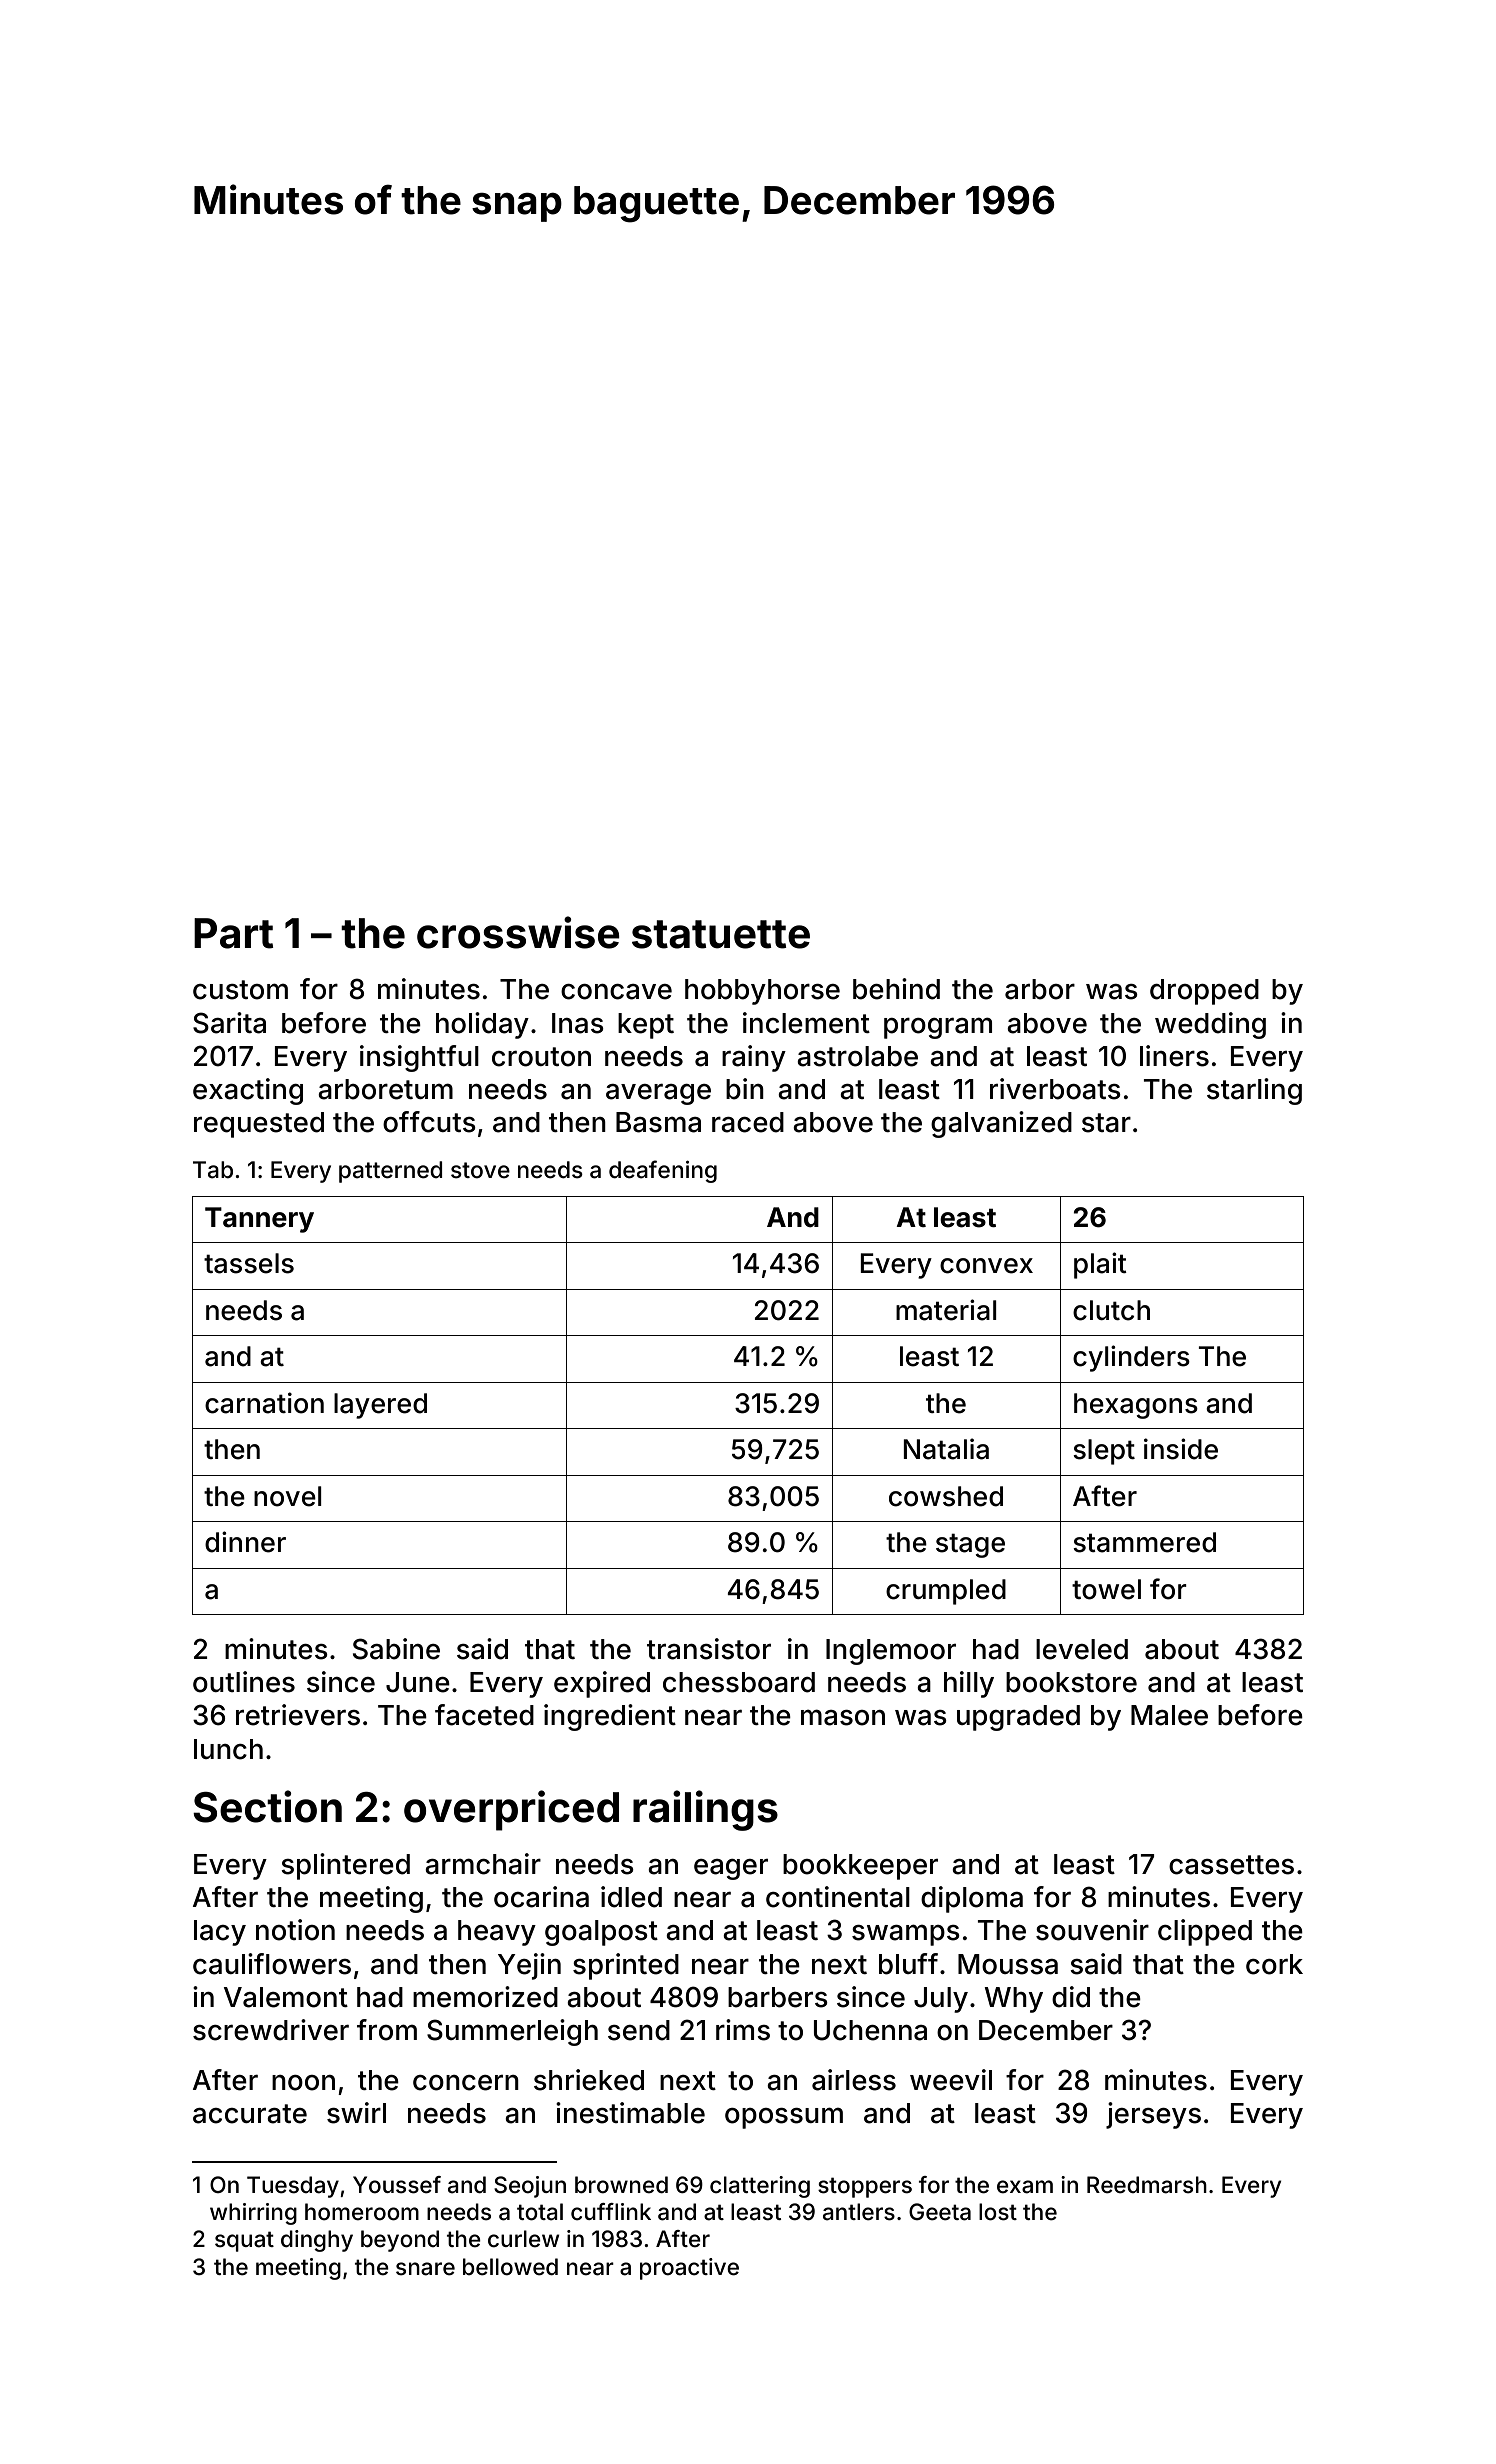 Image resolution: width=1496 pixels, height=2464 pixels. What do you see at coordinates (288, 1496) in the page?
I see `novel` at bounding box center [288, 1496].
